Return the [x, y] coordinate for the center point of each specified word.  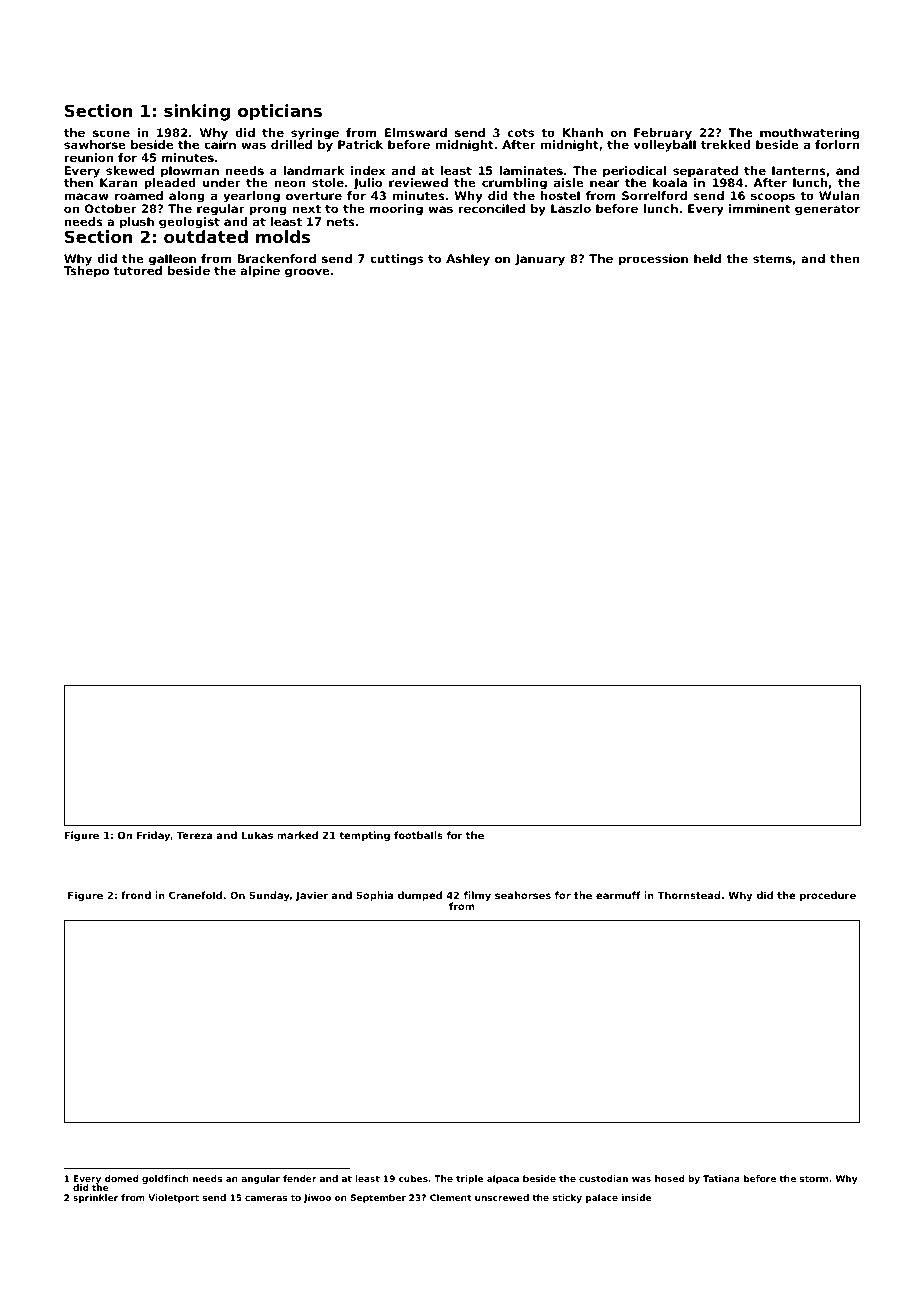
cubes [413, 1178]
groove [307, 273]
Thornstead [689, 895]
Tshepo [86, 272]
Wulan [839, 195]
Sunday [269, 896]
